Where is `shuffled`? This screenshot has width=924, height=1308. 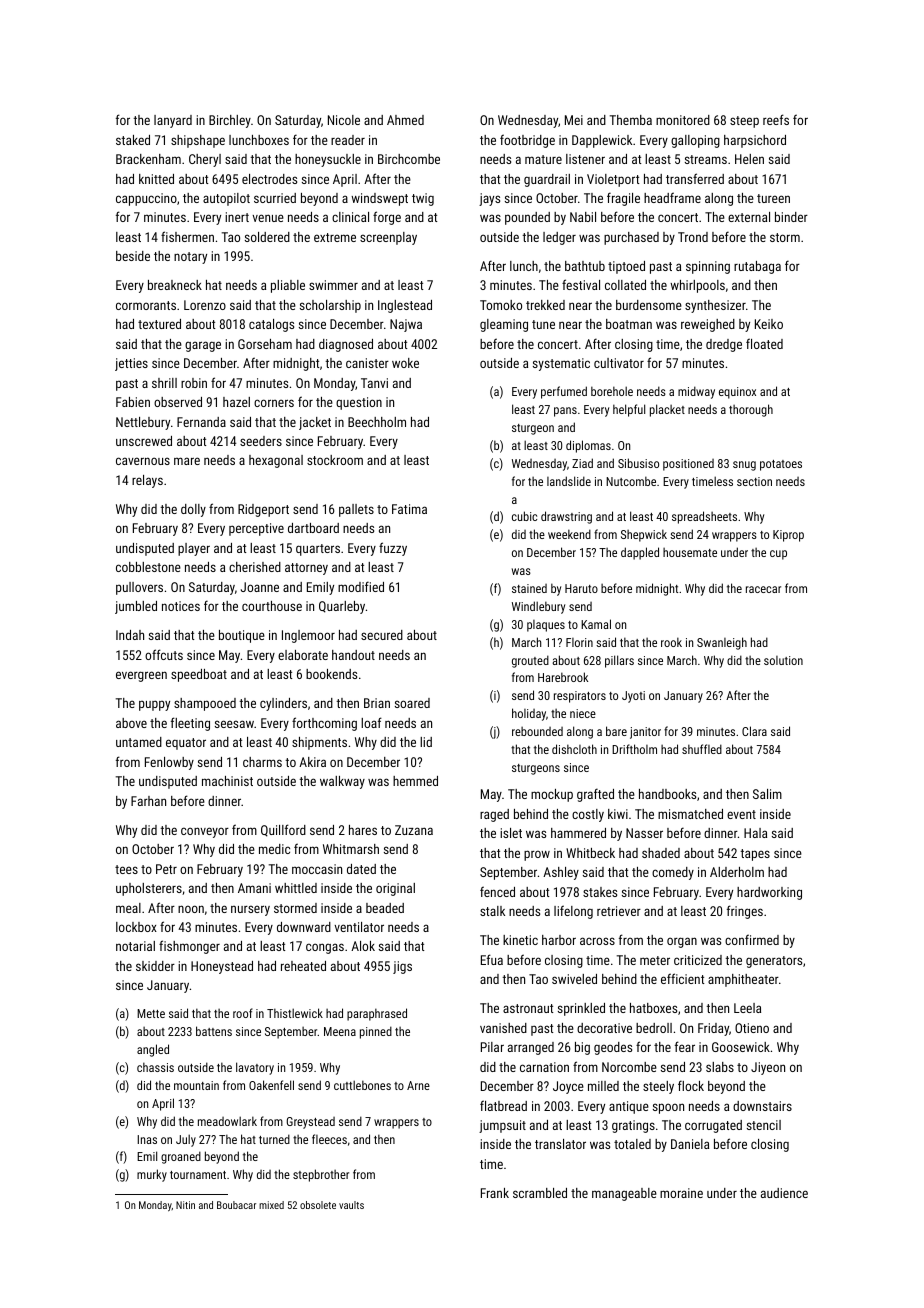
shuffled is located at coordinates (702, 749).
